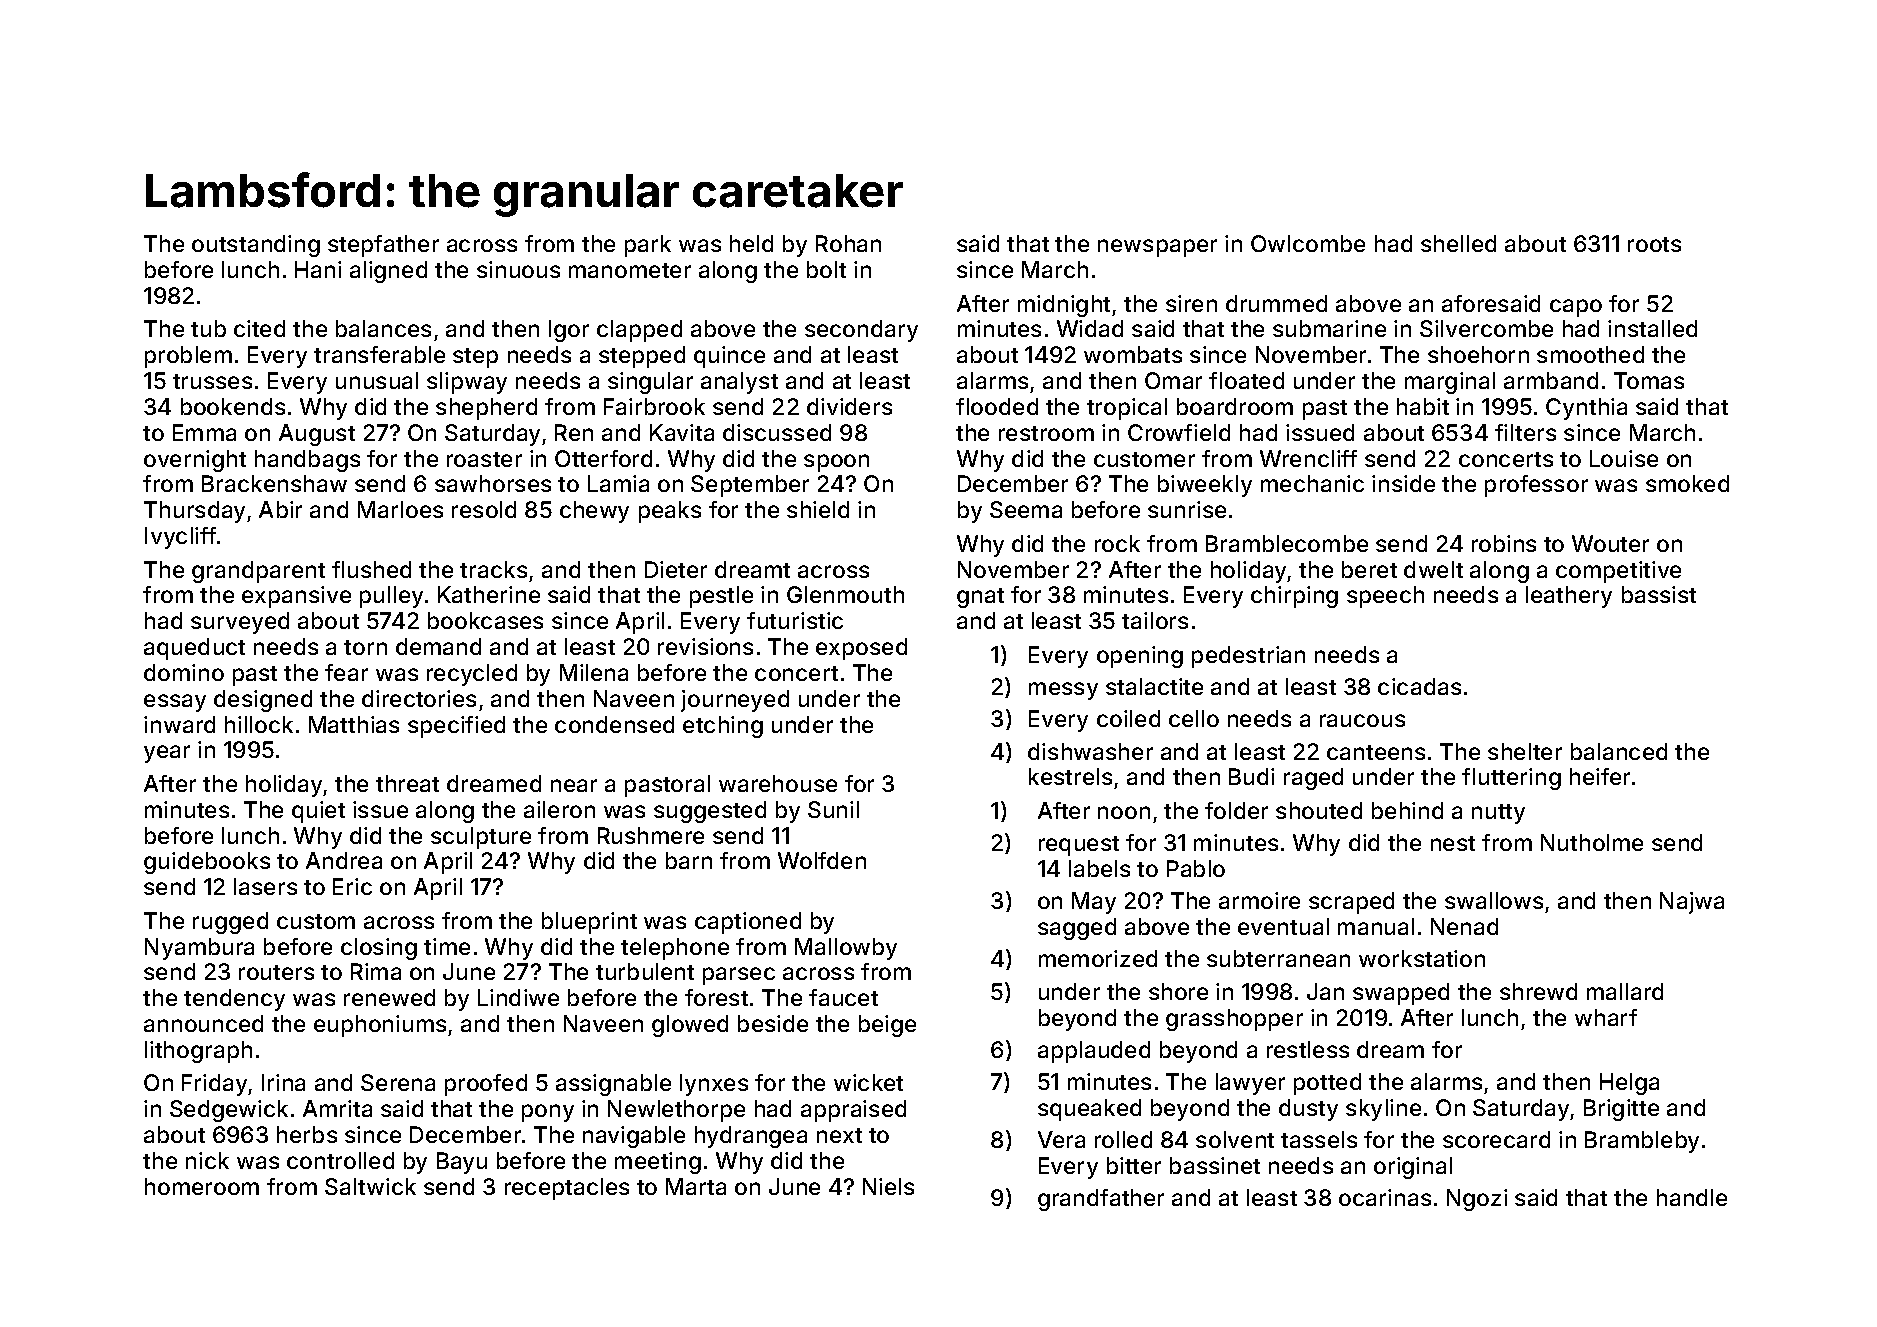 This screenshot has width=1877, height=1327. What do you see at coordinates (199, 949) in the screenshot?
I see `Nyambura` at bounding box center [199, 949].
